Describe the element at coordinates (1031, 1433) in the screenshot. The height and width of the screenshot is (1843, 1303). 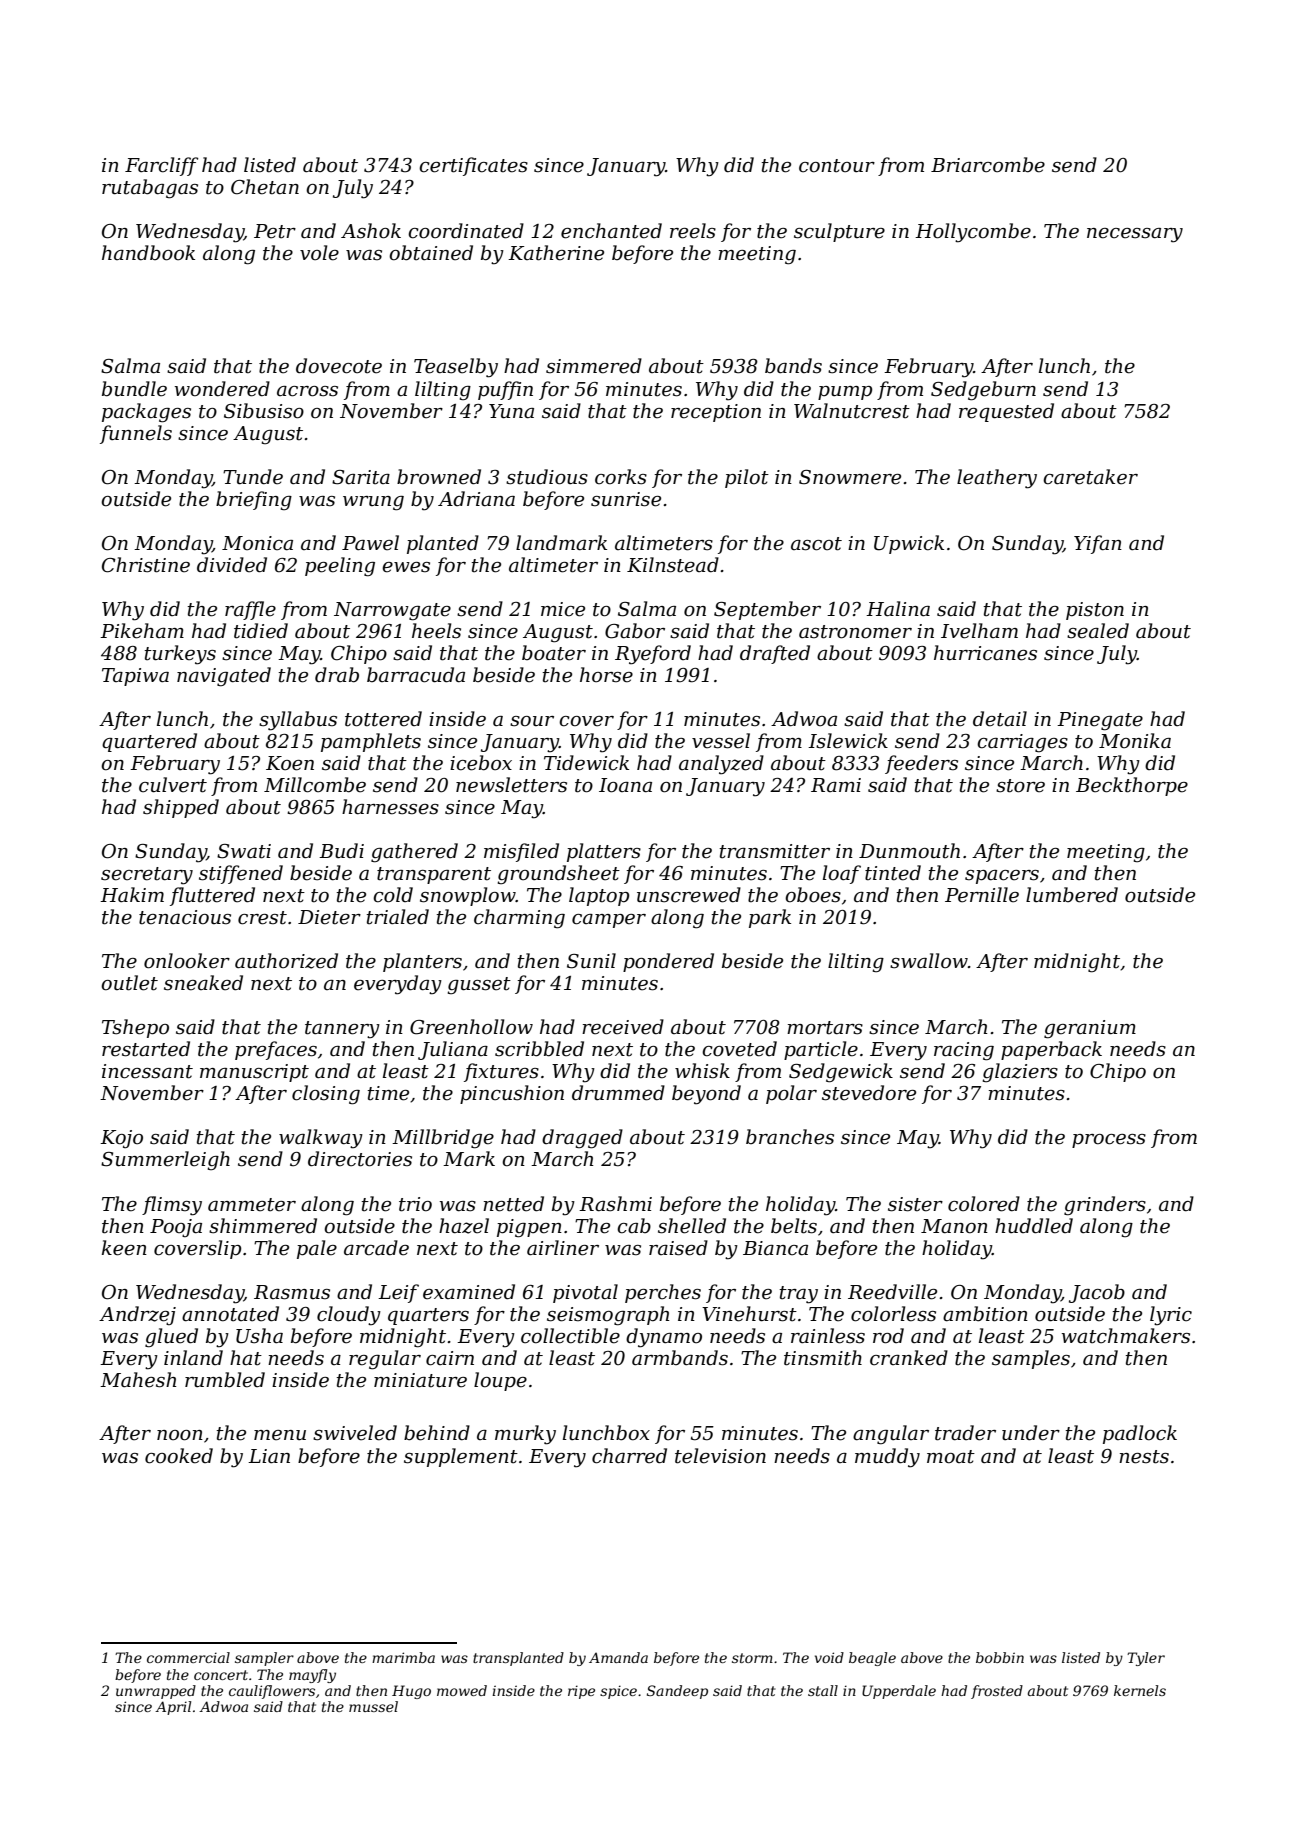
I see `under` at that location.
